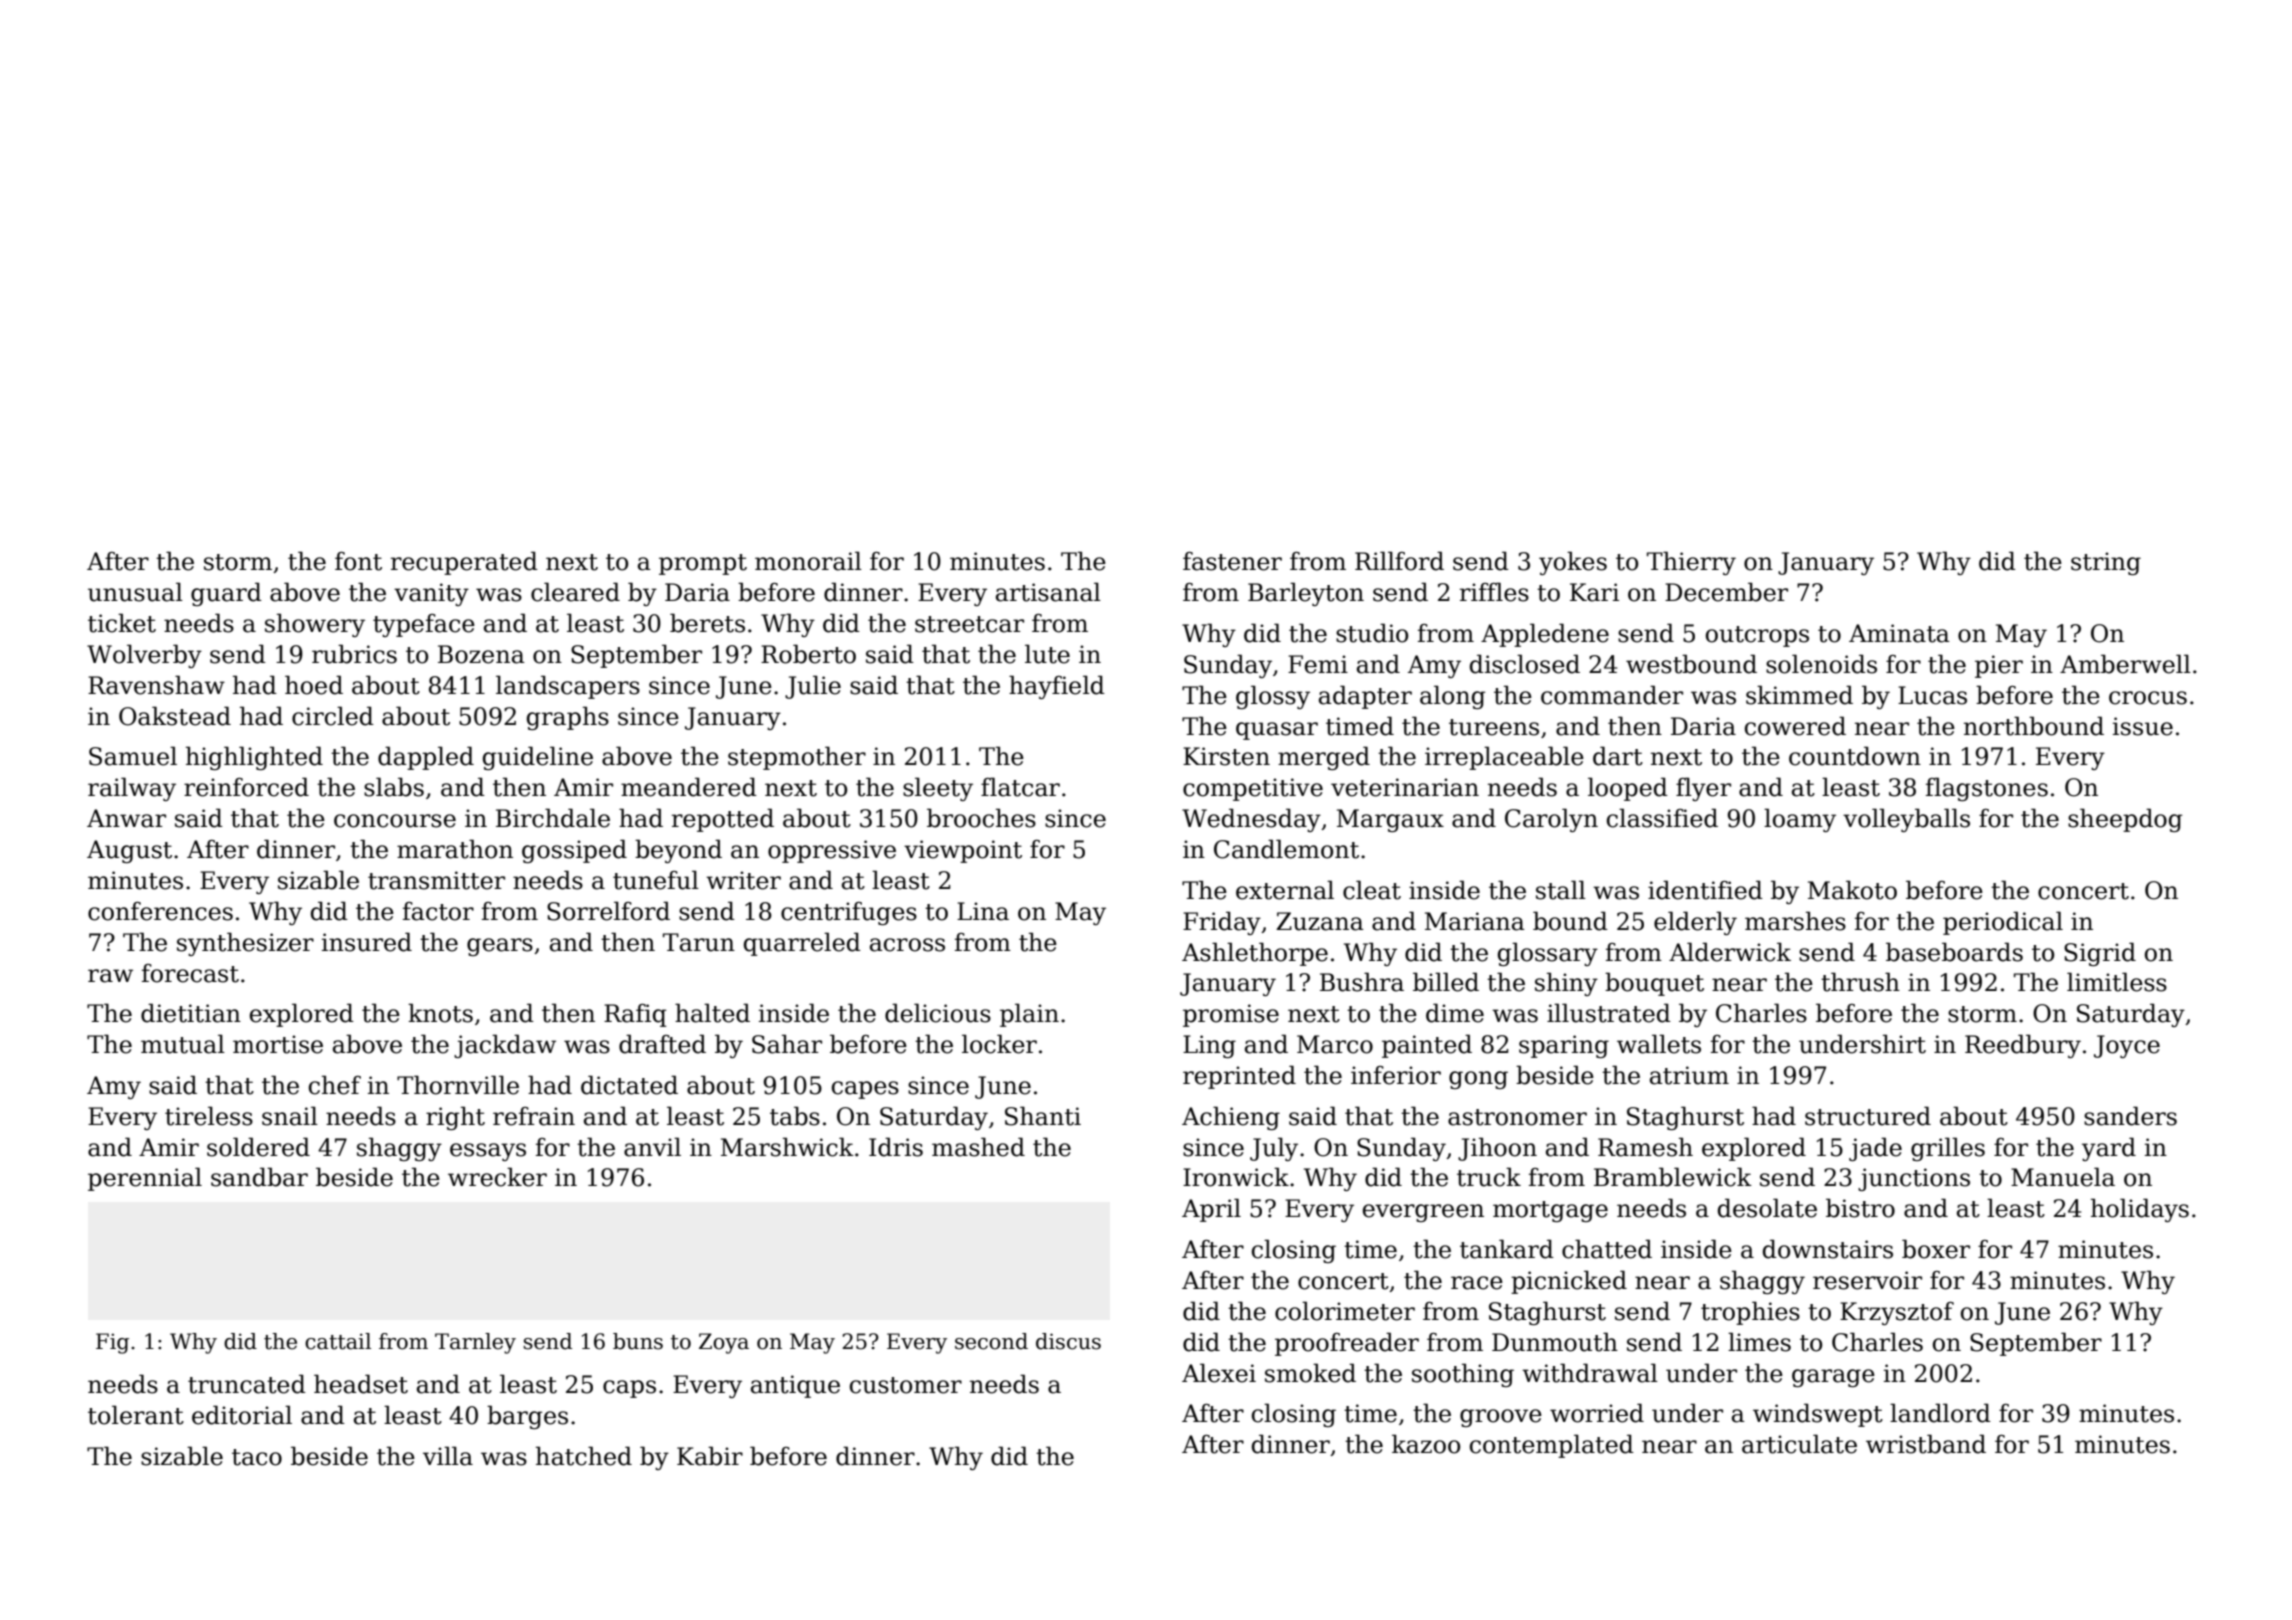 Image resolution: width=2292 pixels, height=1620 pixels. I want to click on string, so click(2106, 563).
